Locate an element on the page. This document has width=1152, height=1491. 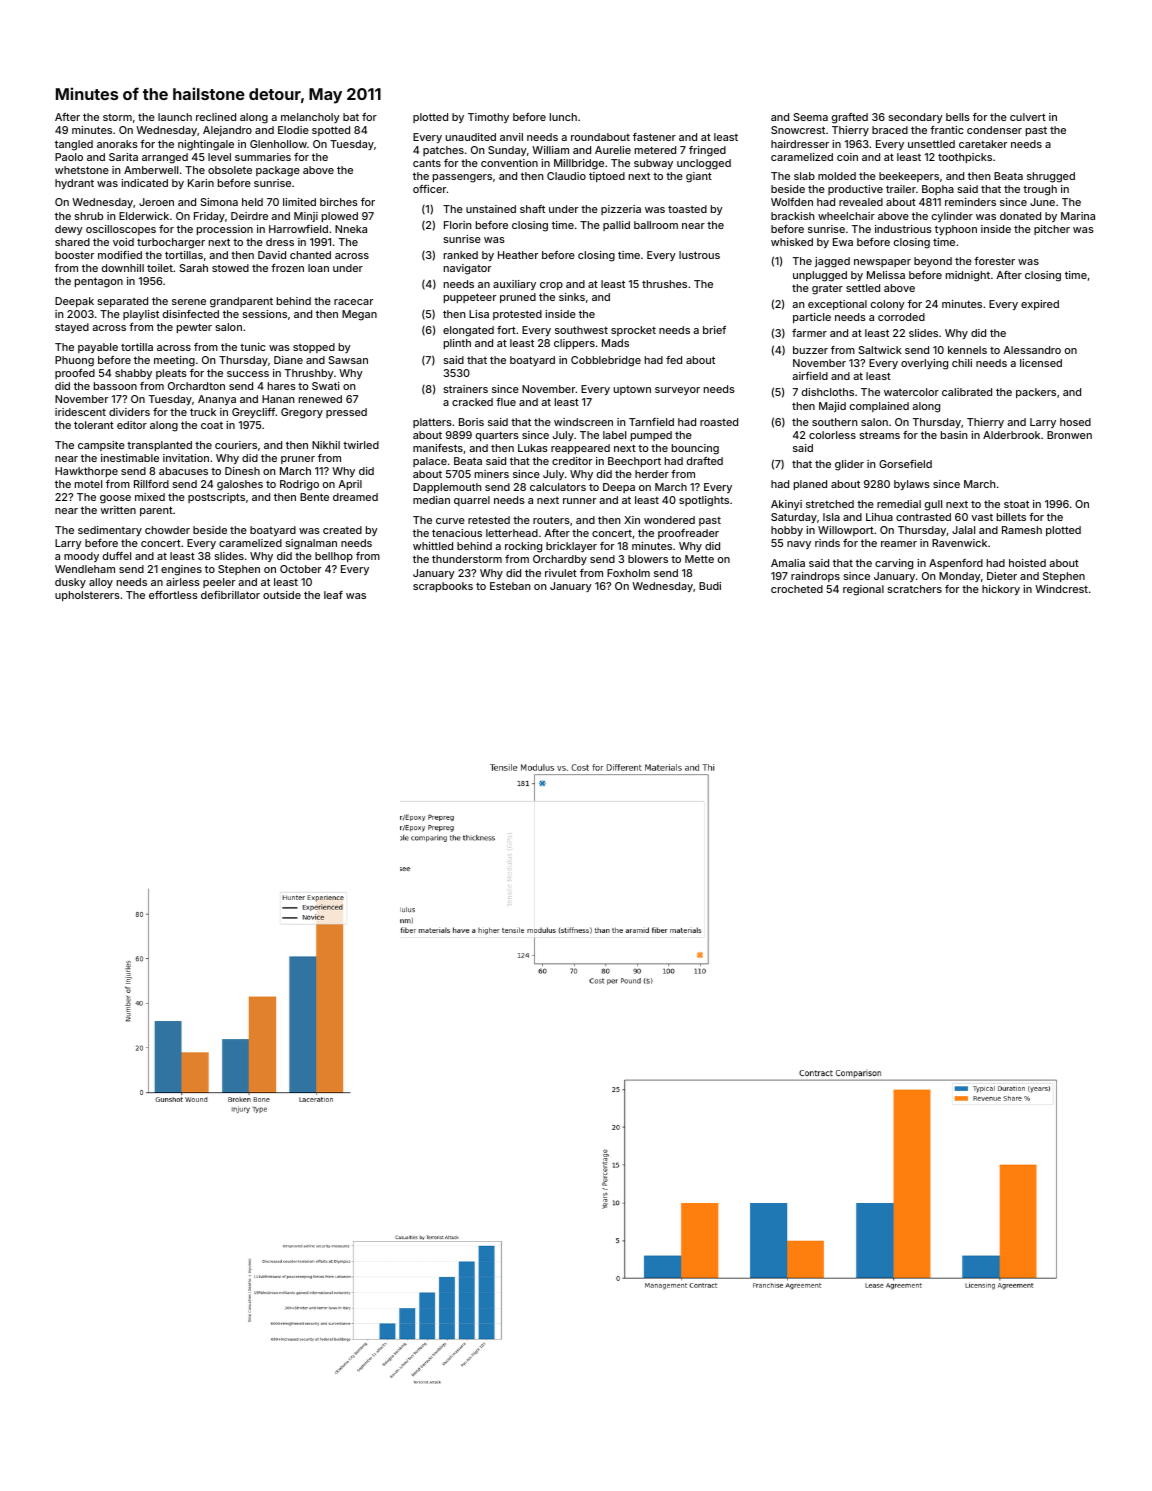
defibrillator is located at coordinates (230, 595).
